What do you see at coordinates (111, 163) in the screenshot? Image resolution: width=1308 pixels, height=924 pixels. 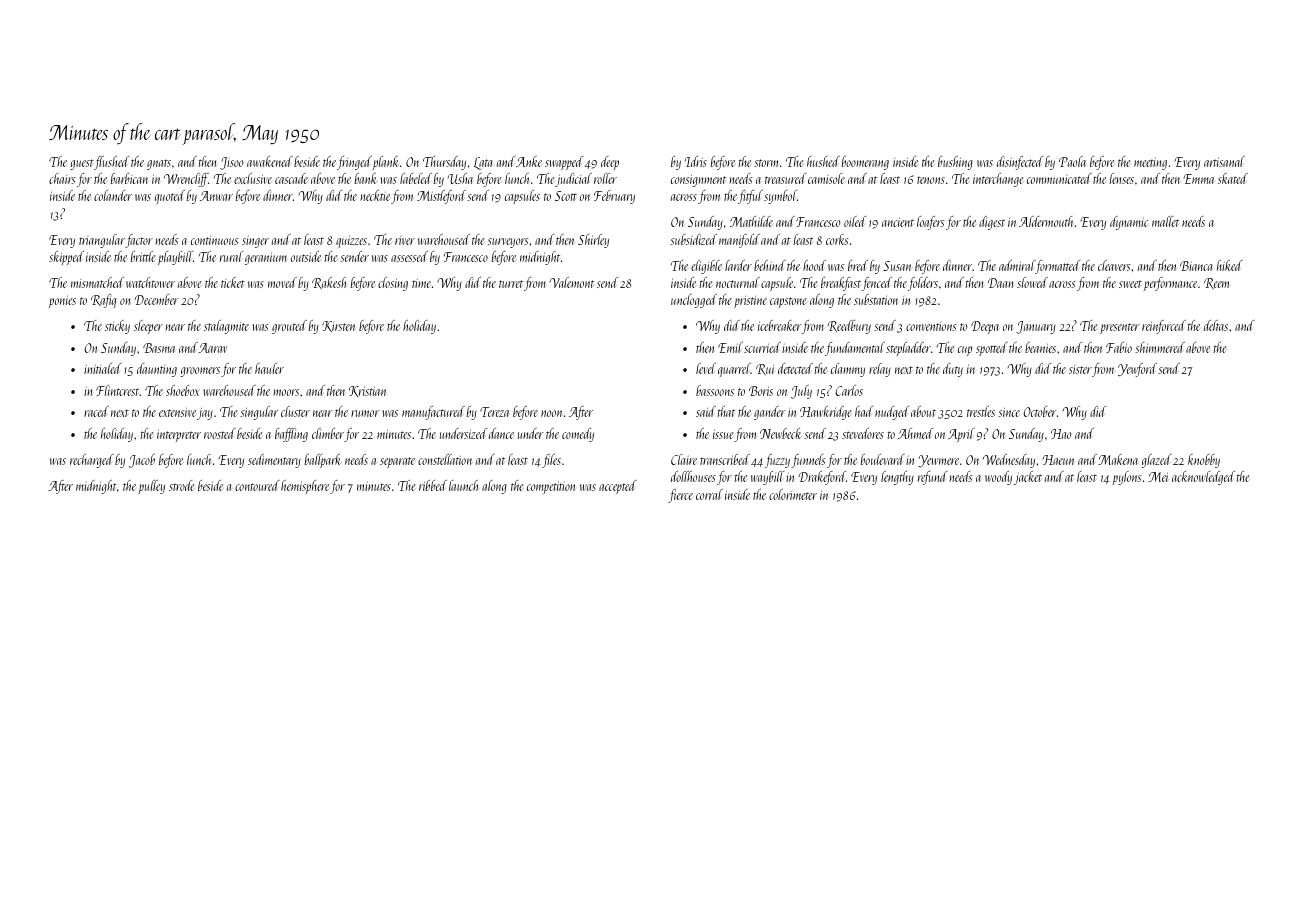 I see `flushed` at bounding box center [111, 163].
